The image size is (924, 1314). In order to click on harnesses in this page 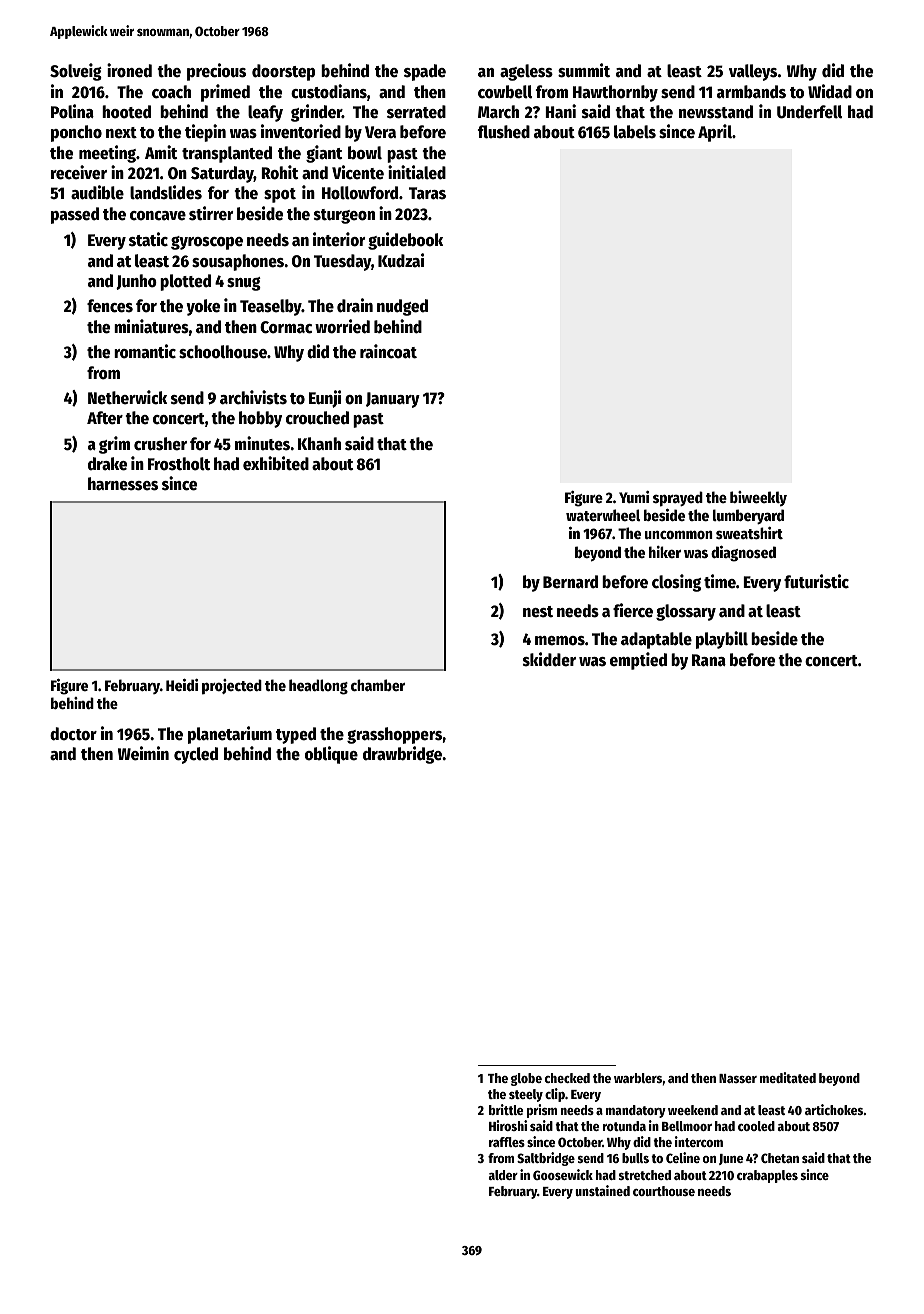, I will do `click(123, 484)`.
